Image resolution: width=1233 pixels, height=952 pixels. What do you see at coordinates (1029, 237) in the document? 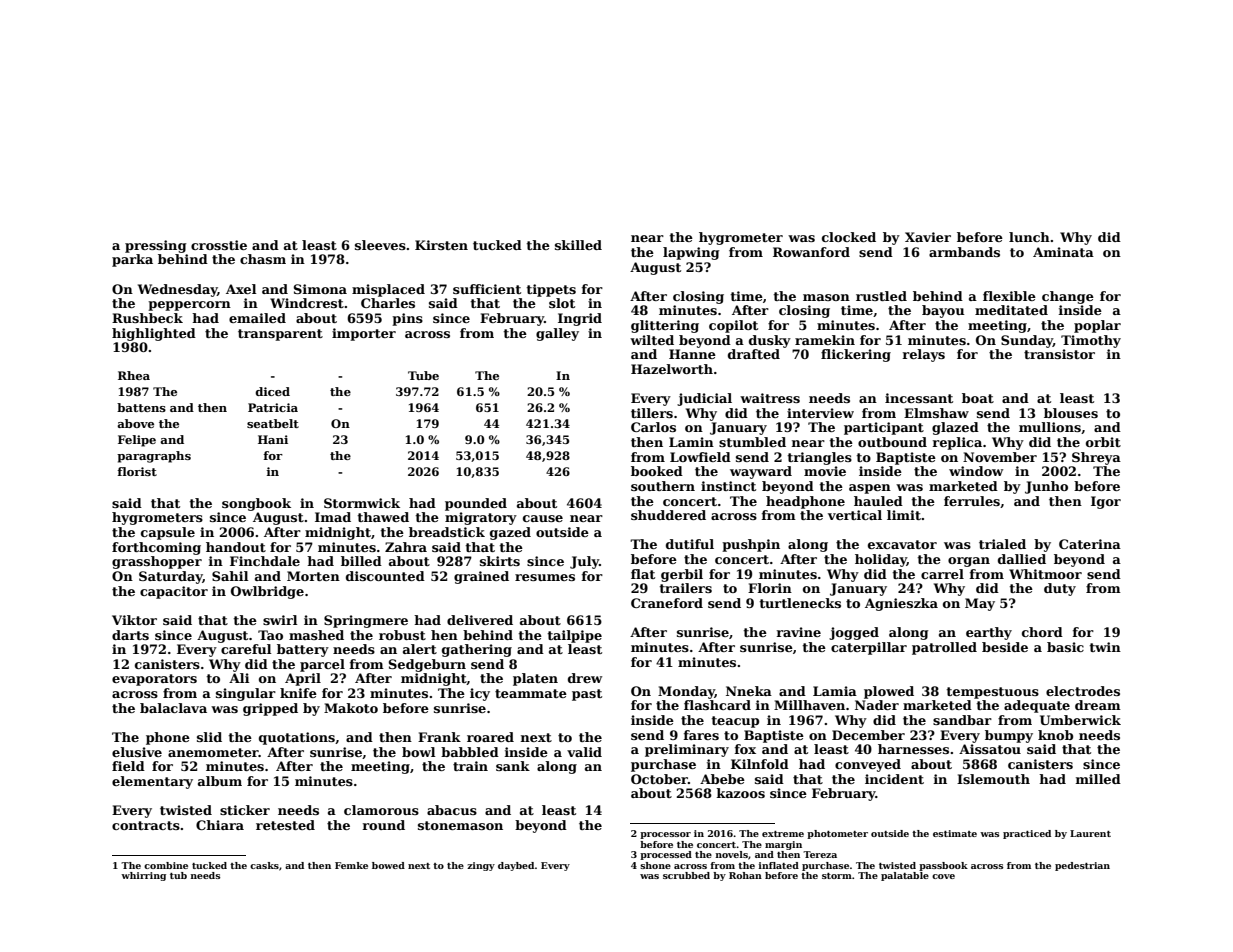
I see `lunch` at bounding box center [1029, 237].
